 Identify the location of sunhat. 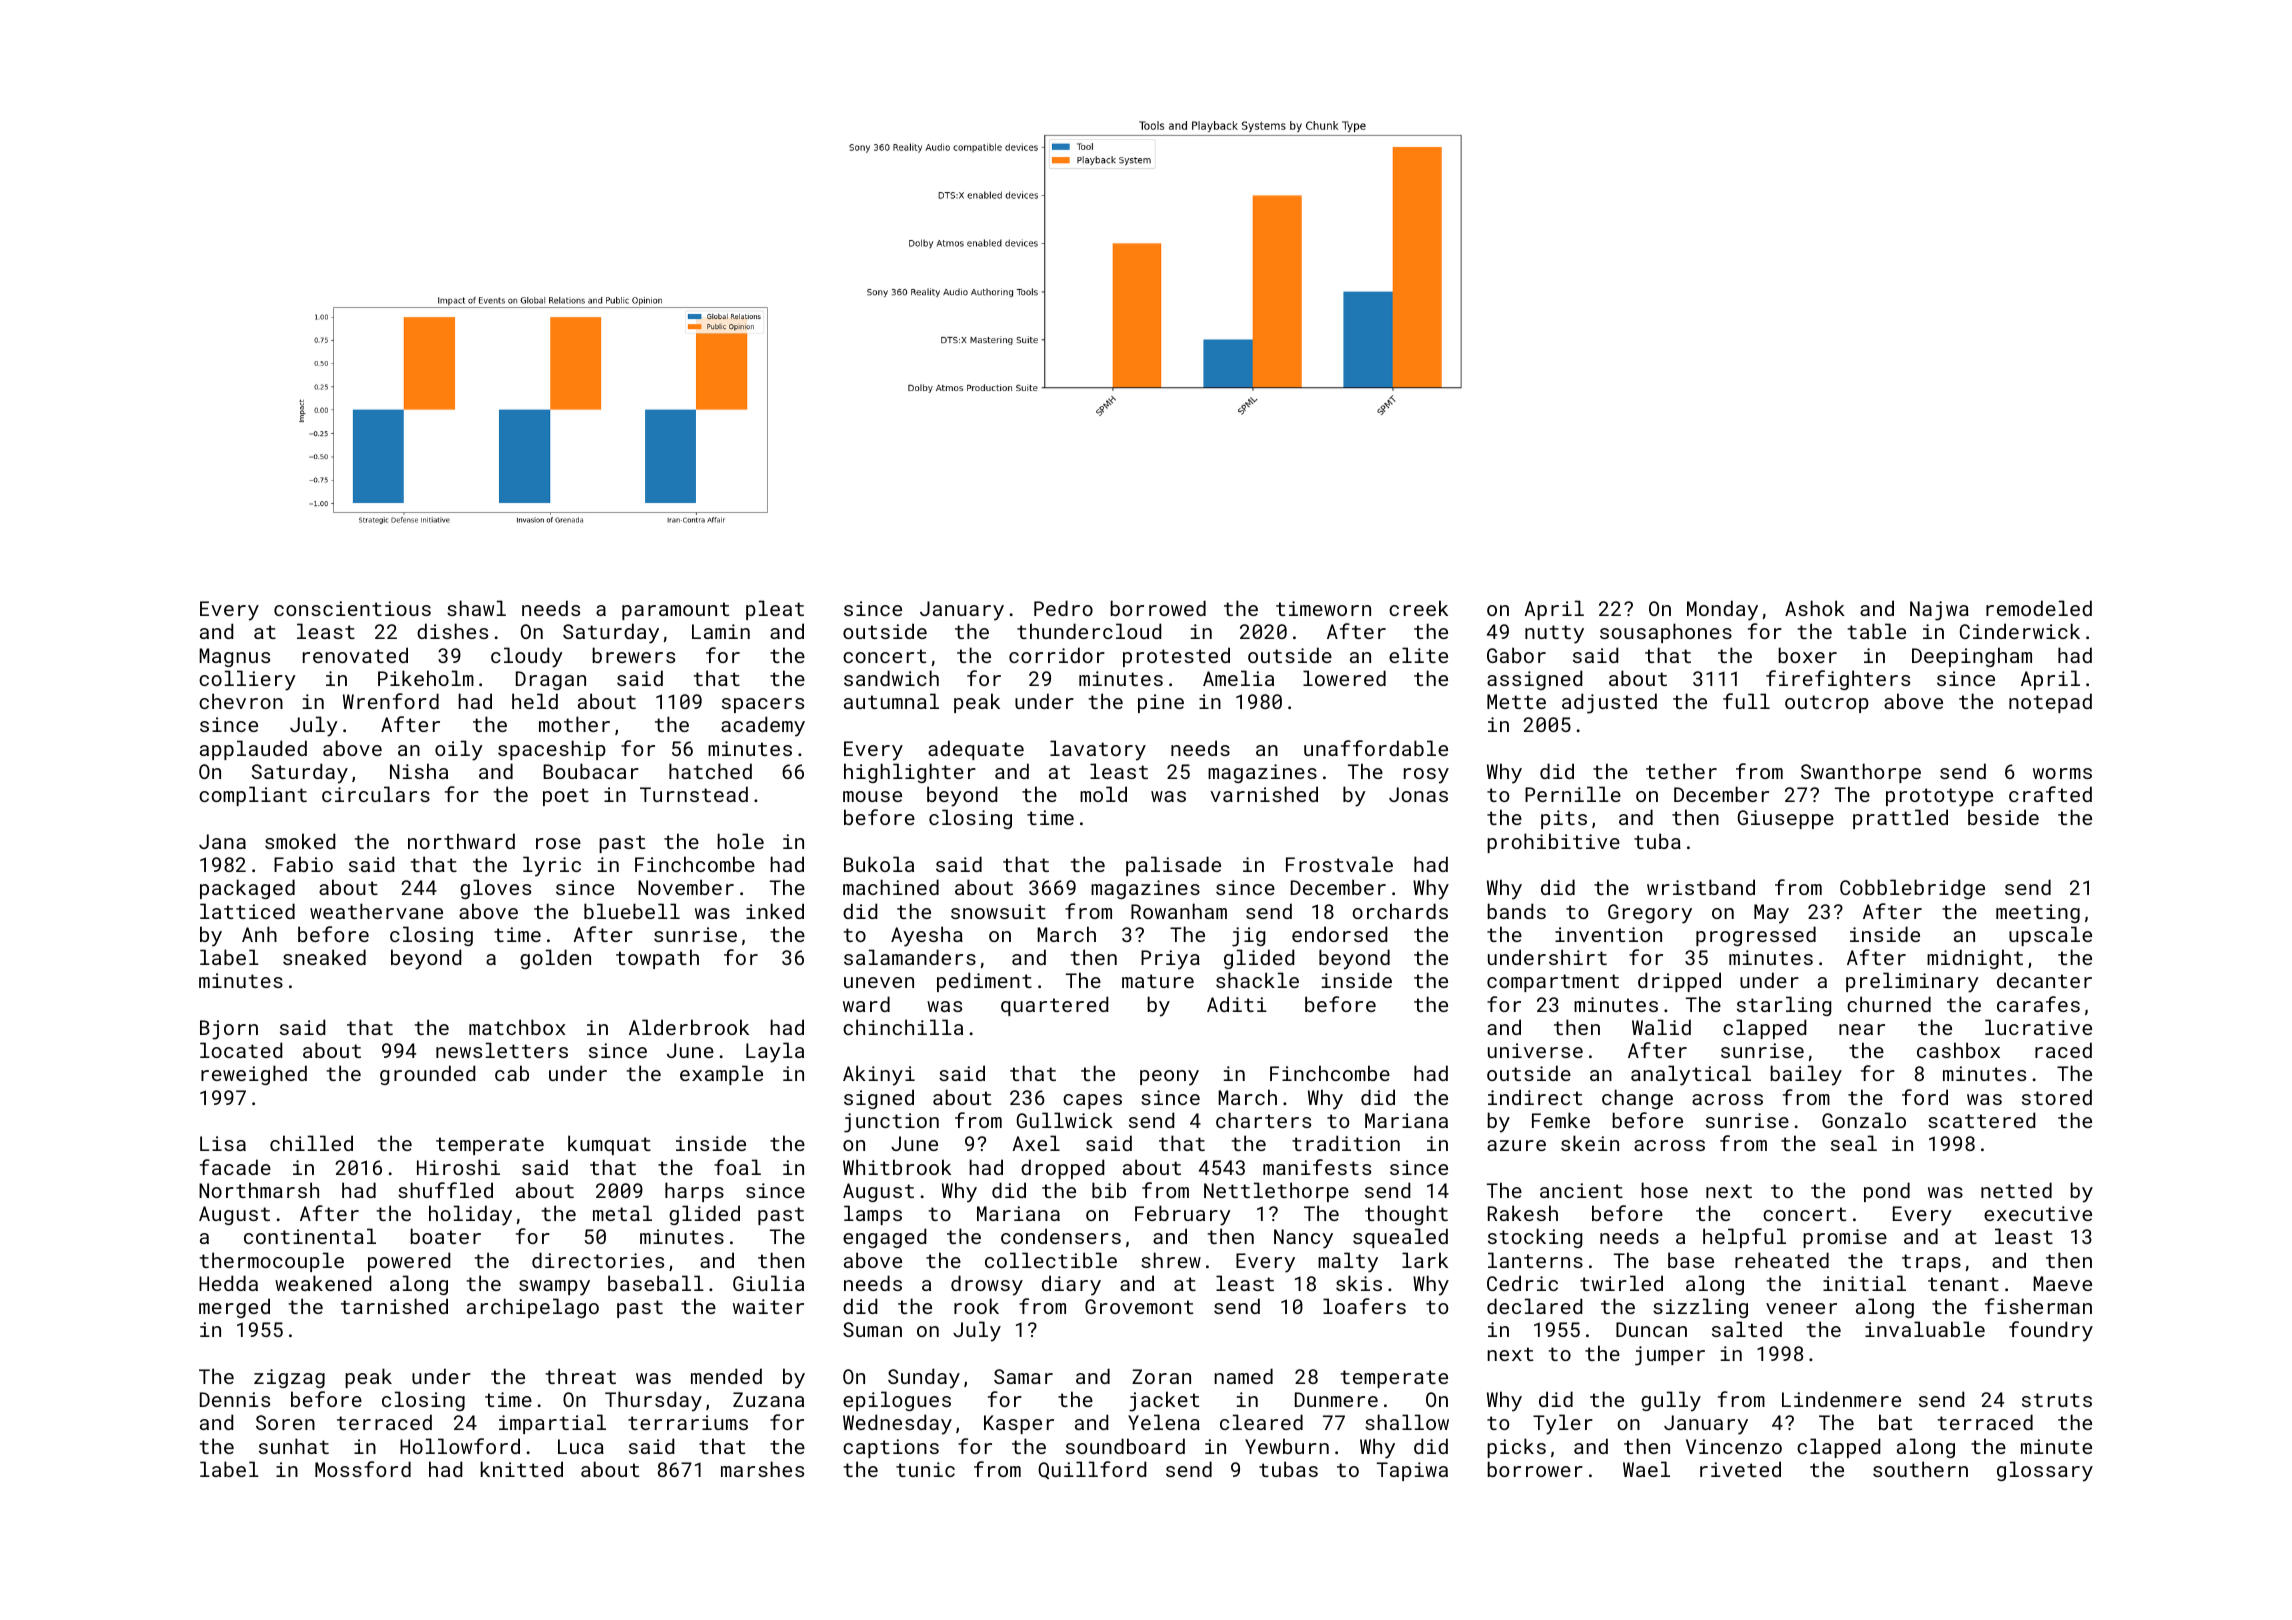
(294, 1446).
